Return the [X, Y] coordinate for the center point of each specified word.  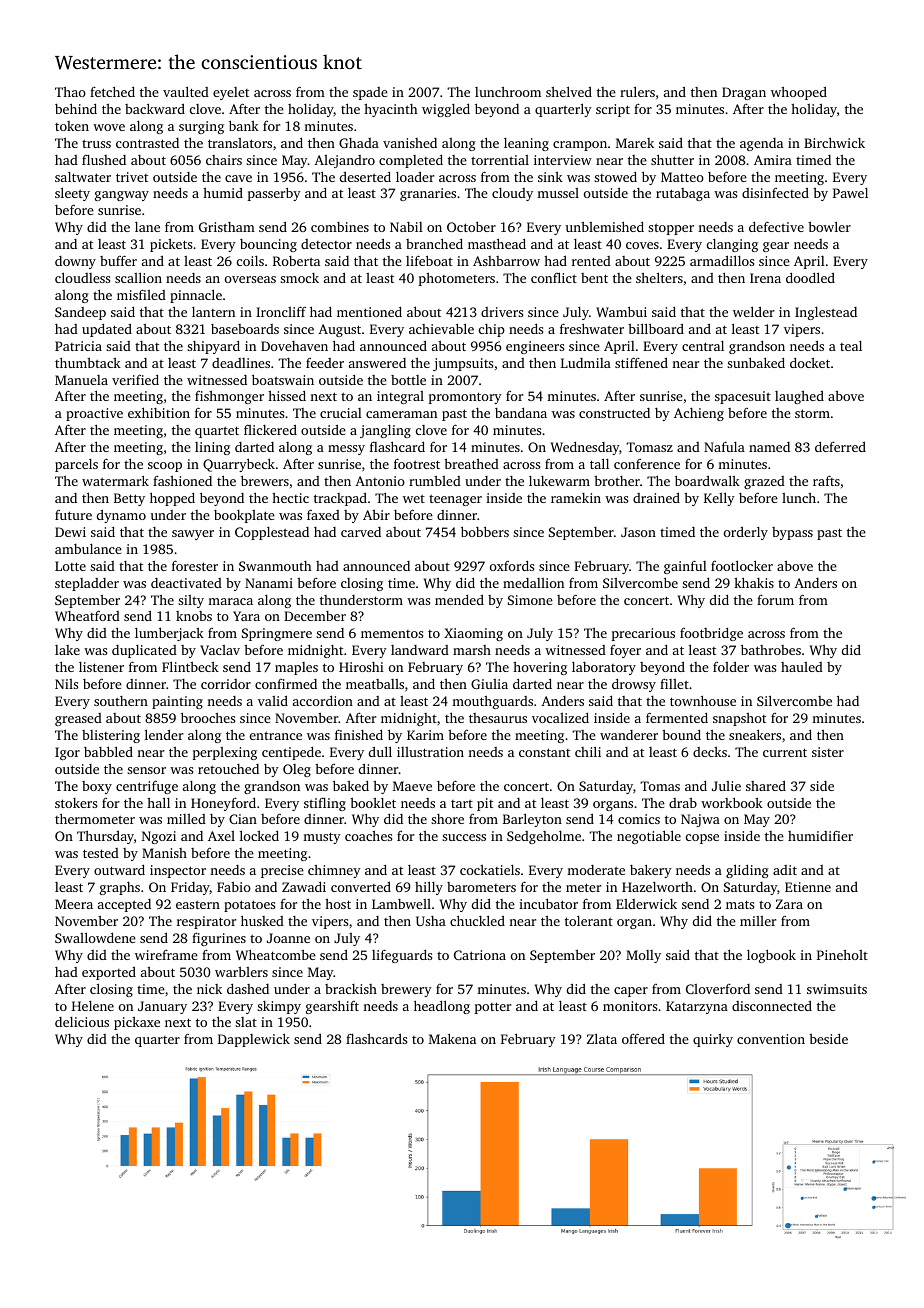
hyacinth [391, 110]
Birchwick [834, 142]
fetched [112, 91]
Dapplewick [254, 1040]
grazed [764, 482]
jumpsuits [463, 364]
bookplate [244, 516]
